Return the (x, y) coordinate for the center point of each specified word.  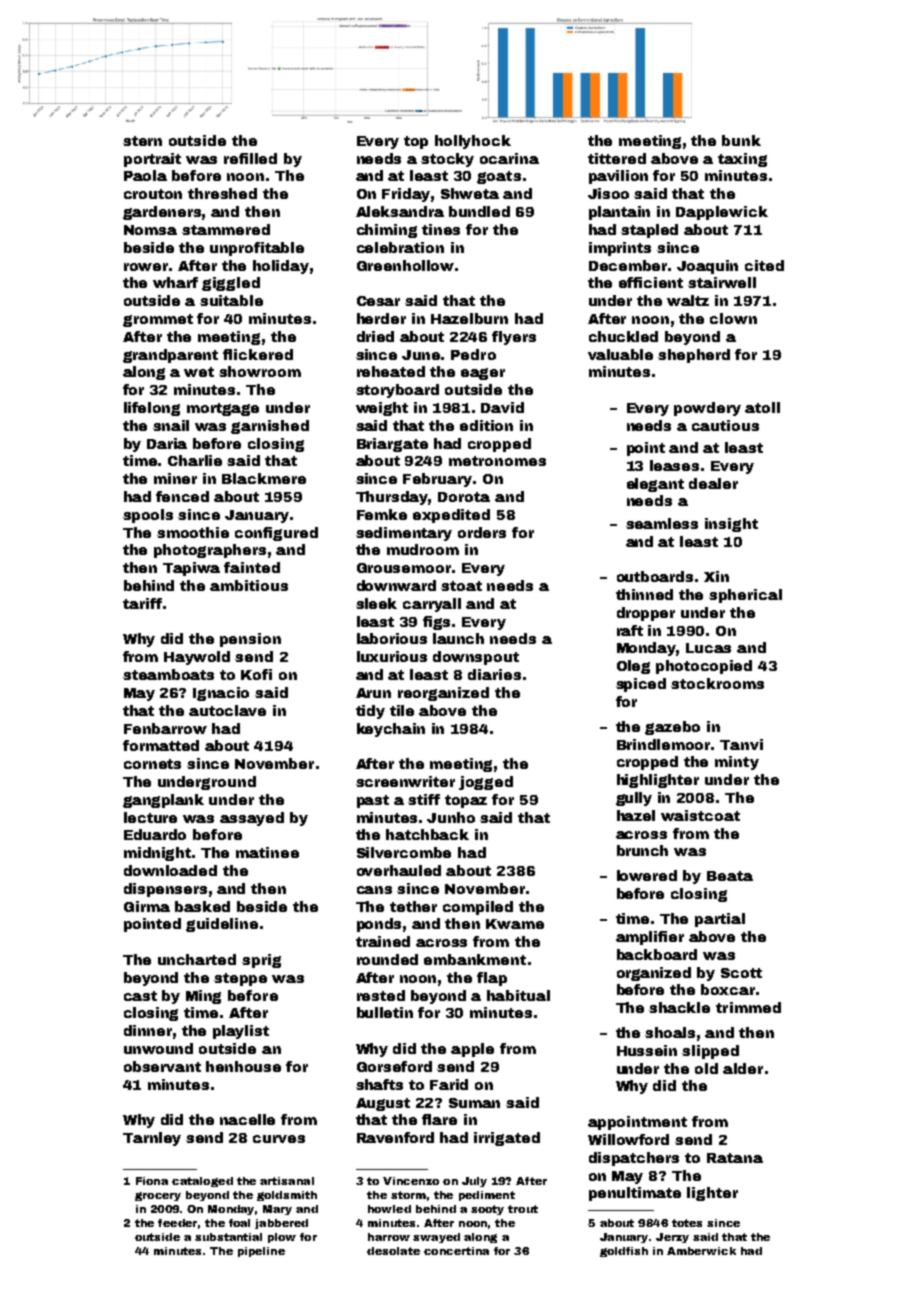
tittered (617, 158)
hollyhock (473, 142)
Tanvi (741, 744)
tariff (142, 603)
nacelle (247, 1119)
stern (142, 141)
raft (630, 630)
